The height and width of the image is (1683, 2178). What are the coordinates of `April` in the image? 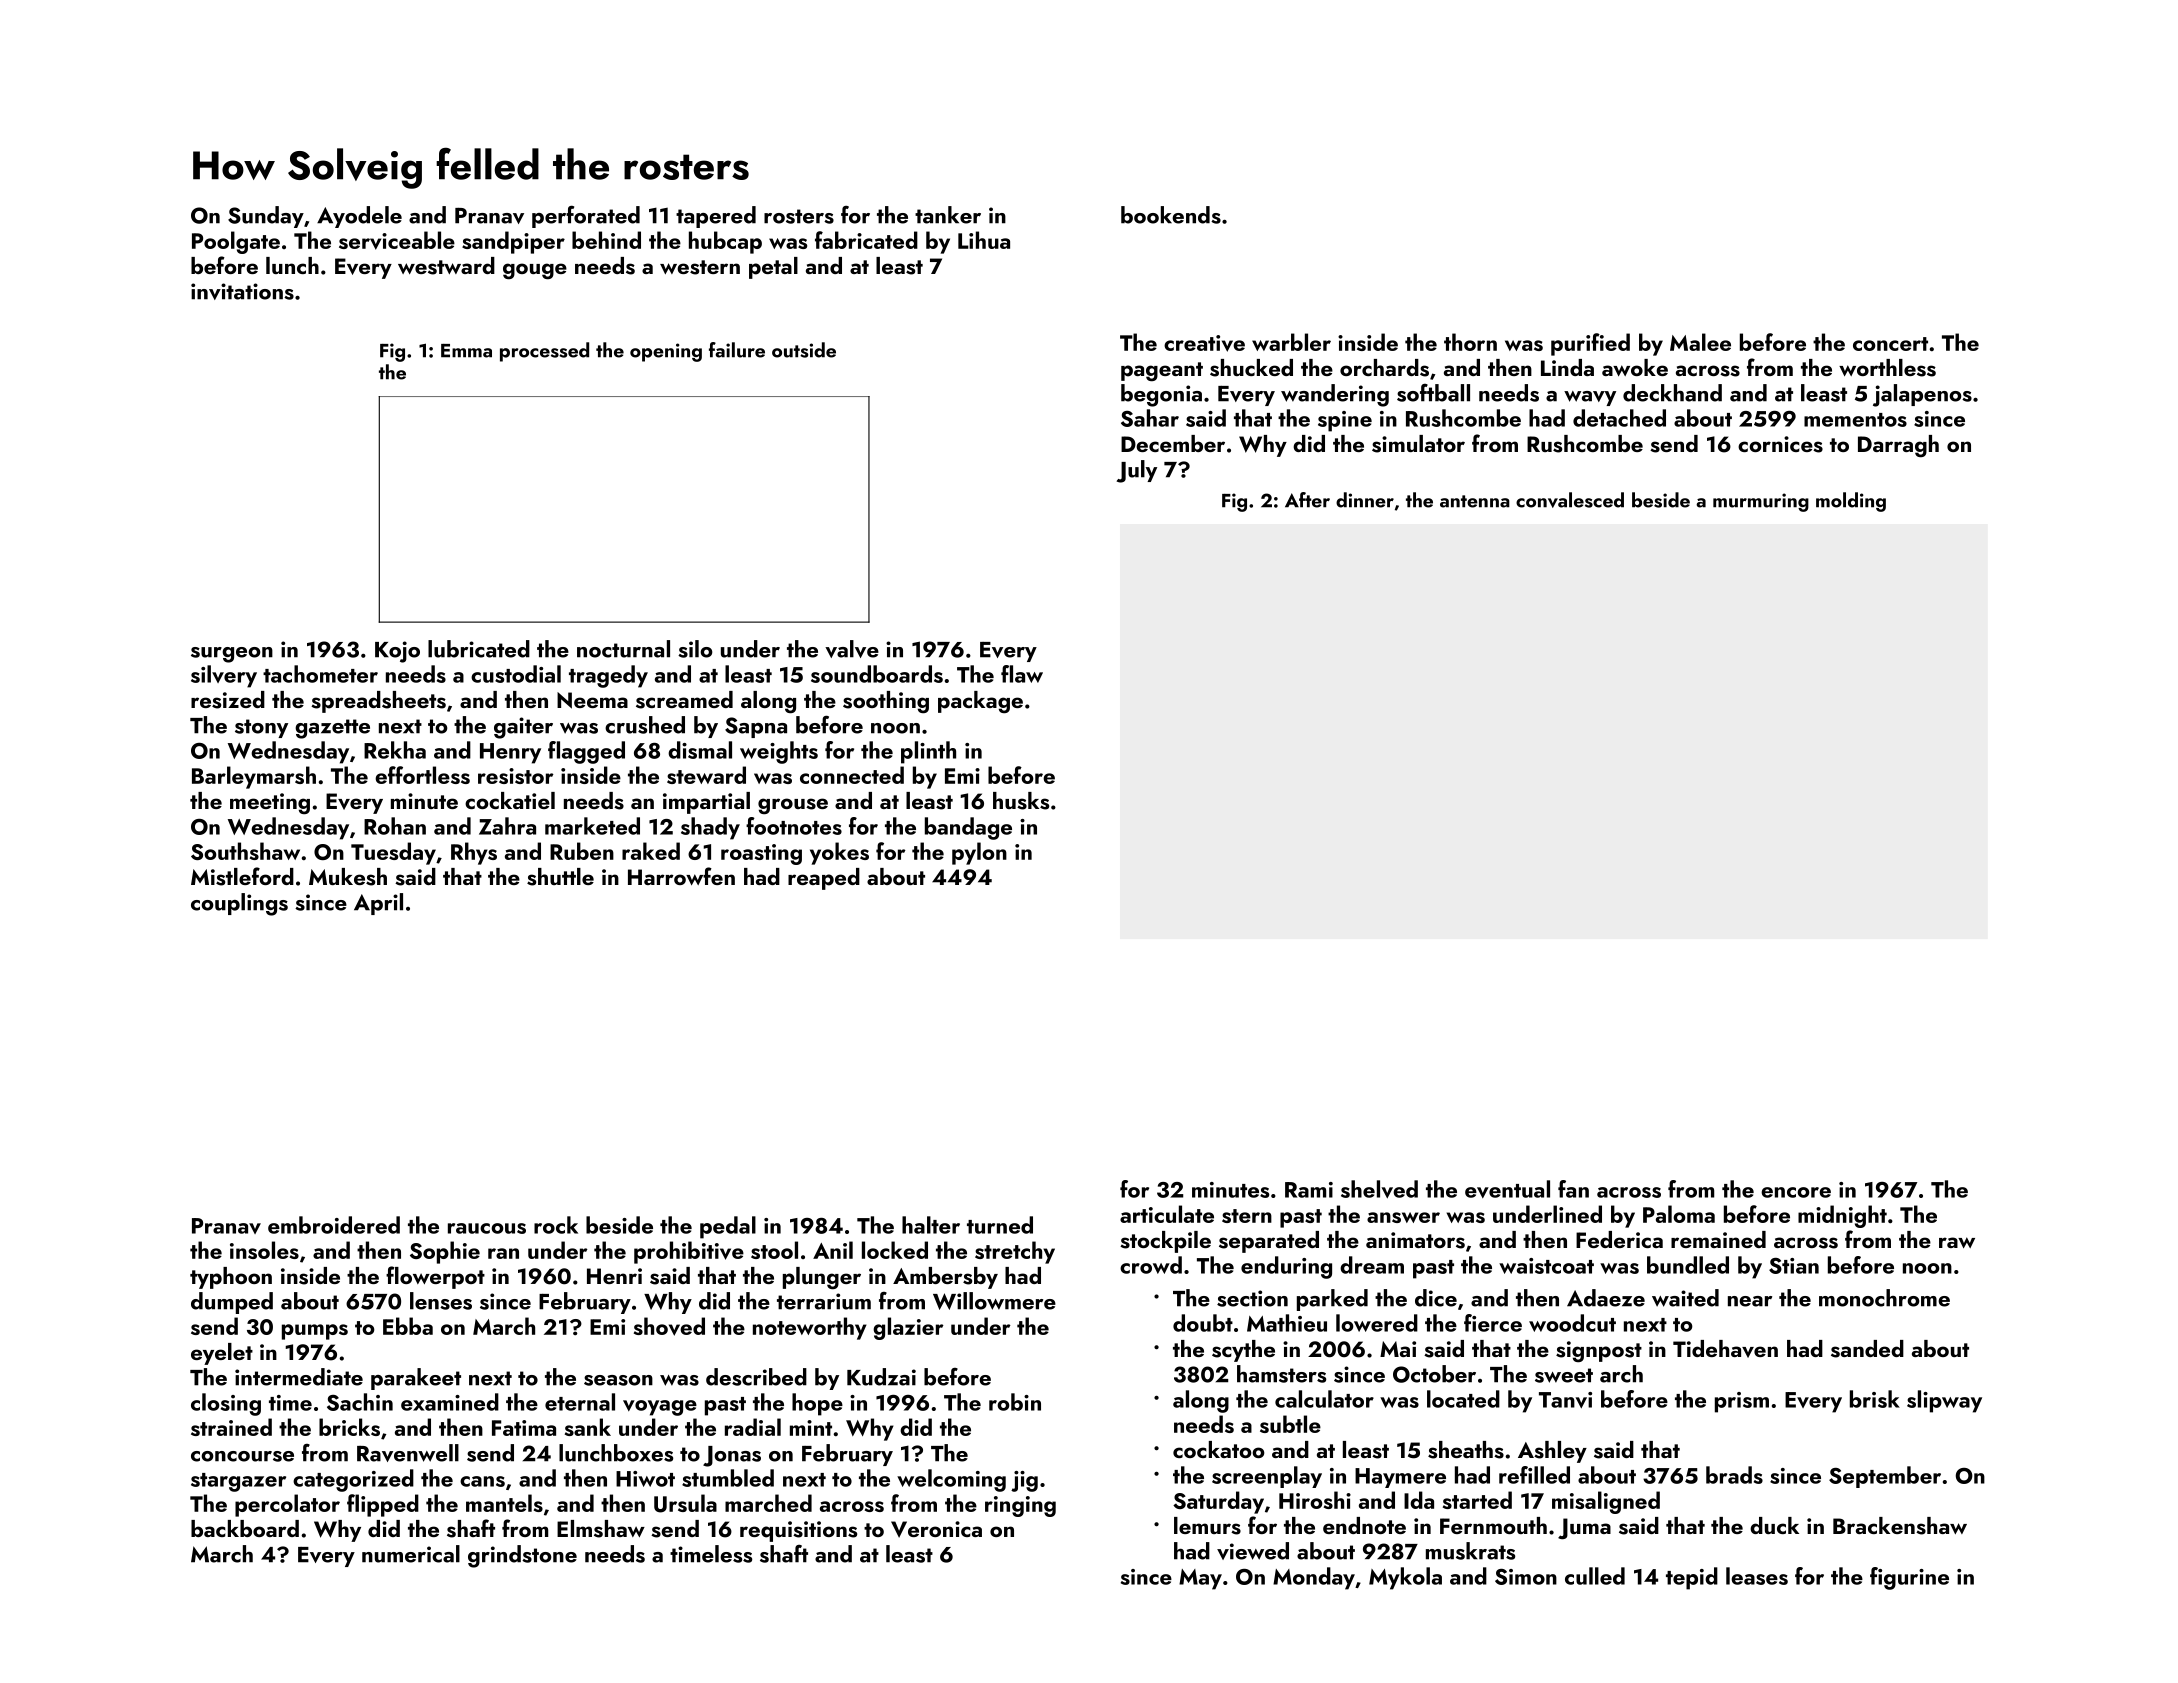 It's located at (378, 904).
